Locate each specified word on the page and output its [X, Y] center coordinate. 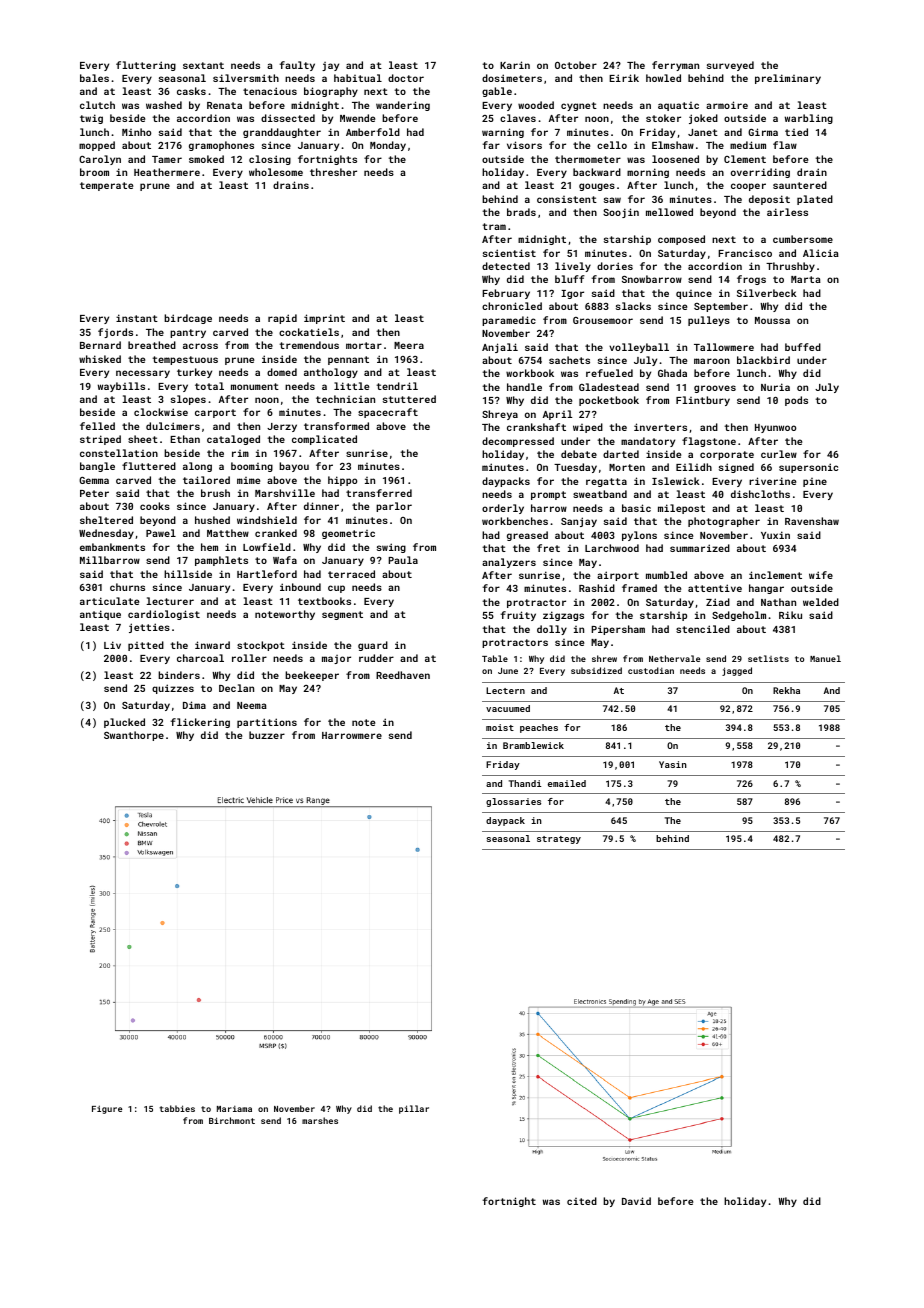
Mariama [234, 1109]
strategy [559, 840]
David [636, 1201]
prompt [548, 495]
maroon [712, 361]
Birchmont [232, 1120]
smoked [206, 159]
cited [582, 1201]
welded [821, 602]
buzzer [267, 735]
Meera [409, 345]
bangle [97, 467]
